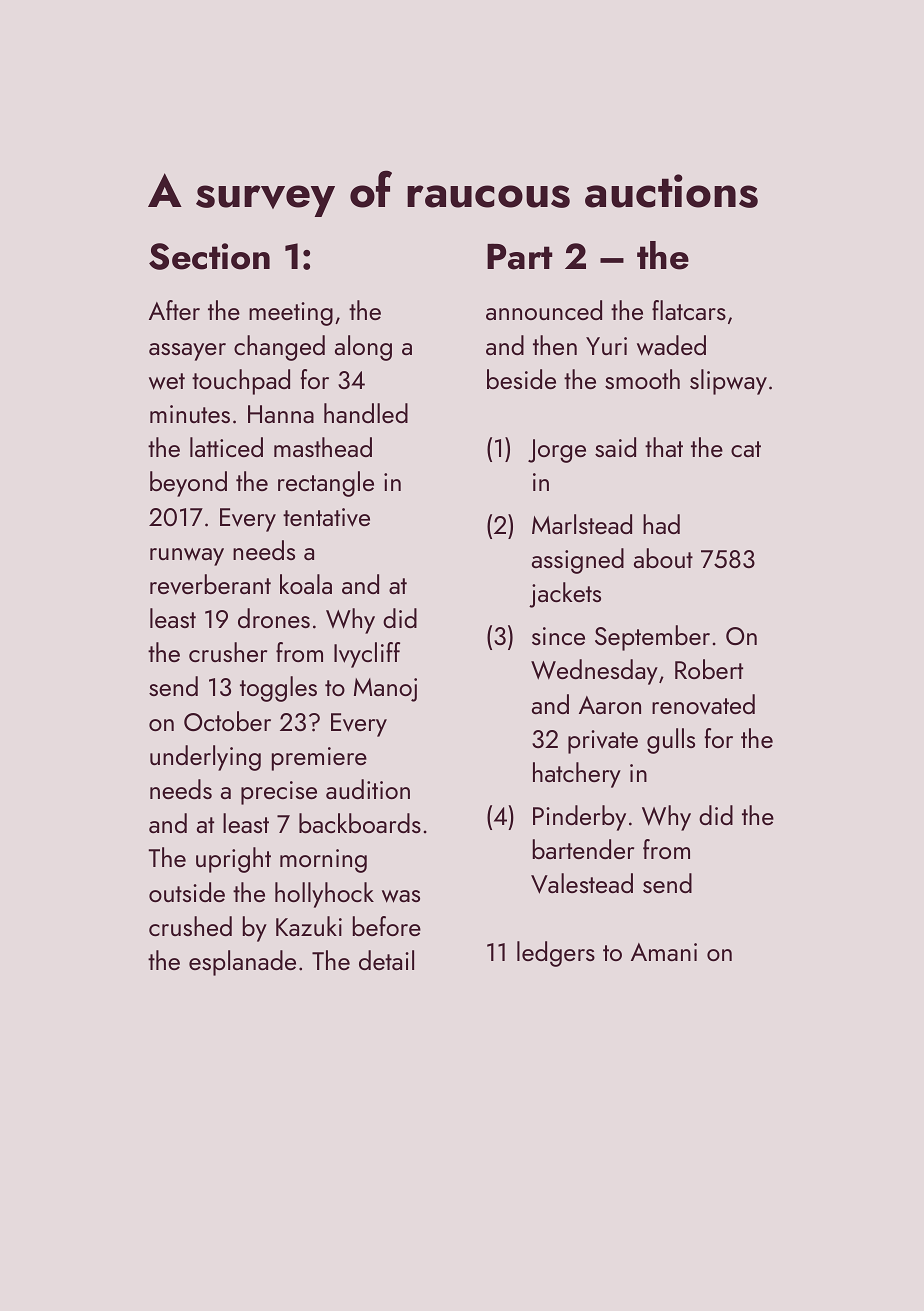 The height and width of the screenshot is (1311, 924). I want to click on Part, so click(520, 256).
